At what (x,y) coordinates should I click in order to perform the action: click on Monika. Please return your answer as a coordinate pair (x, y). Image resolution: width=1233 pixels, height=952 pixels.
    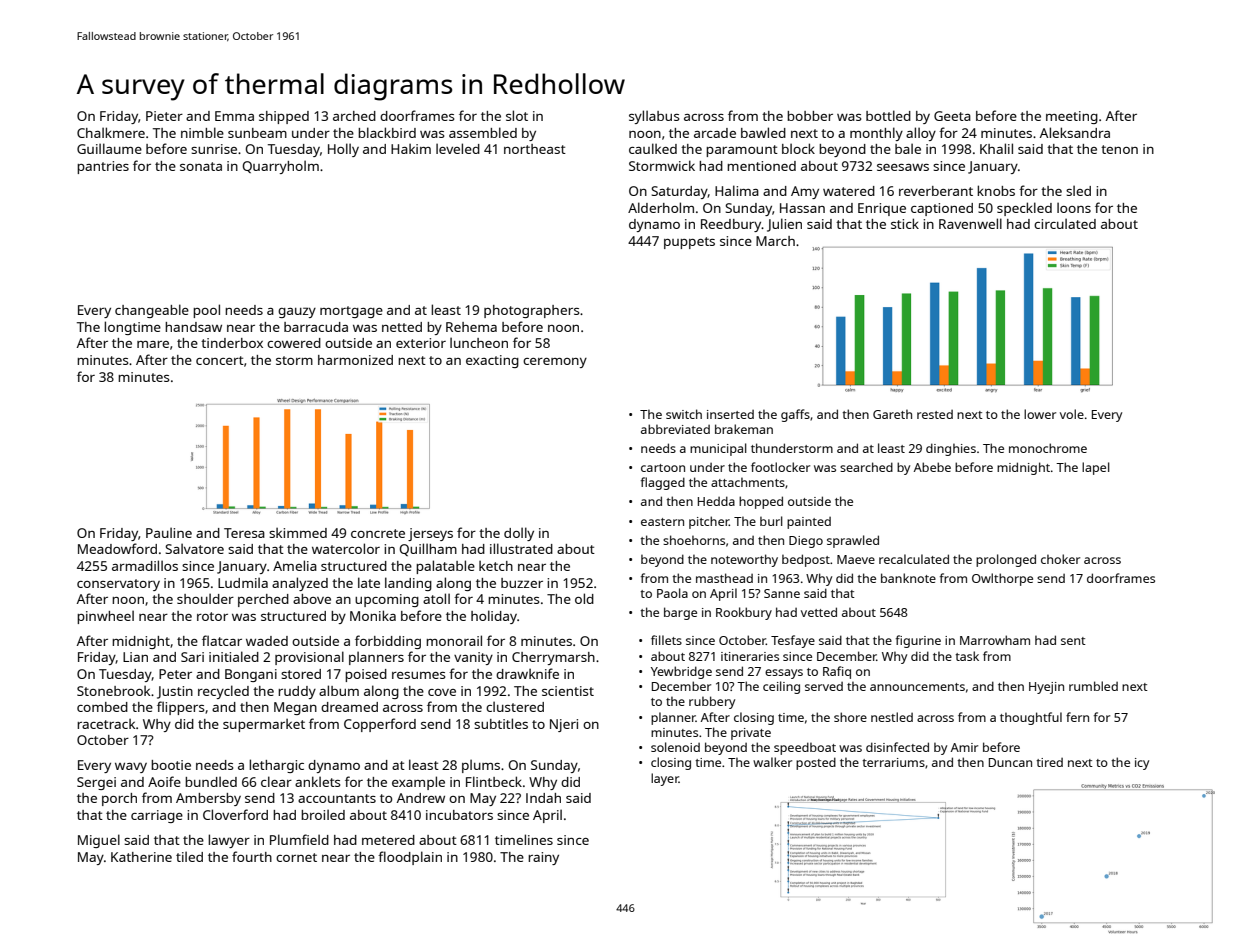
    Looking at the image, I should click on (373, 615).
